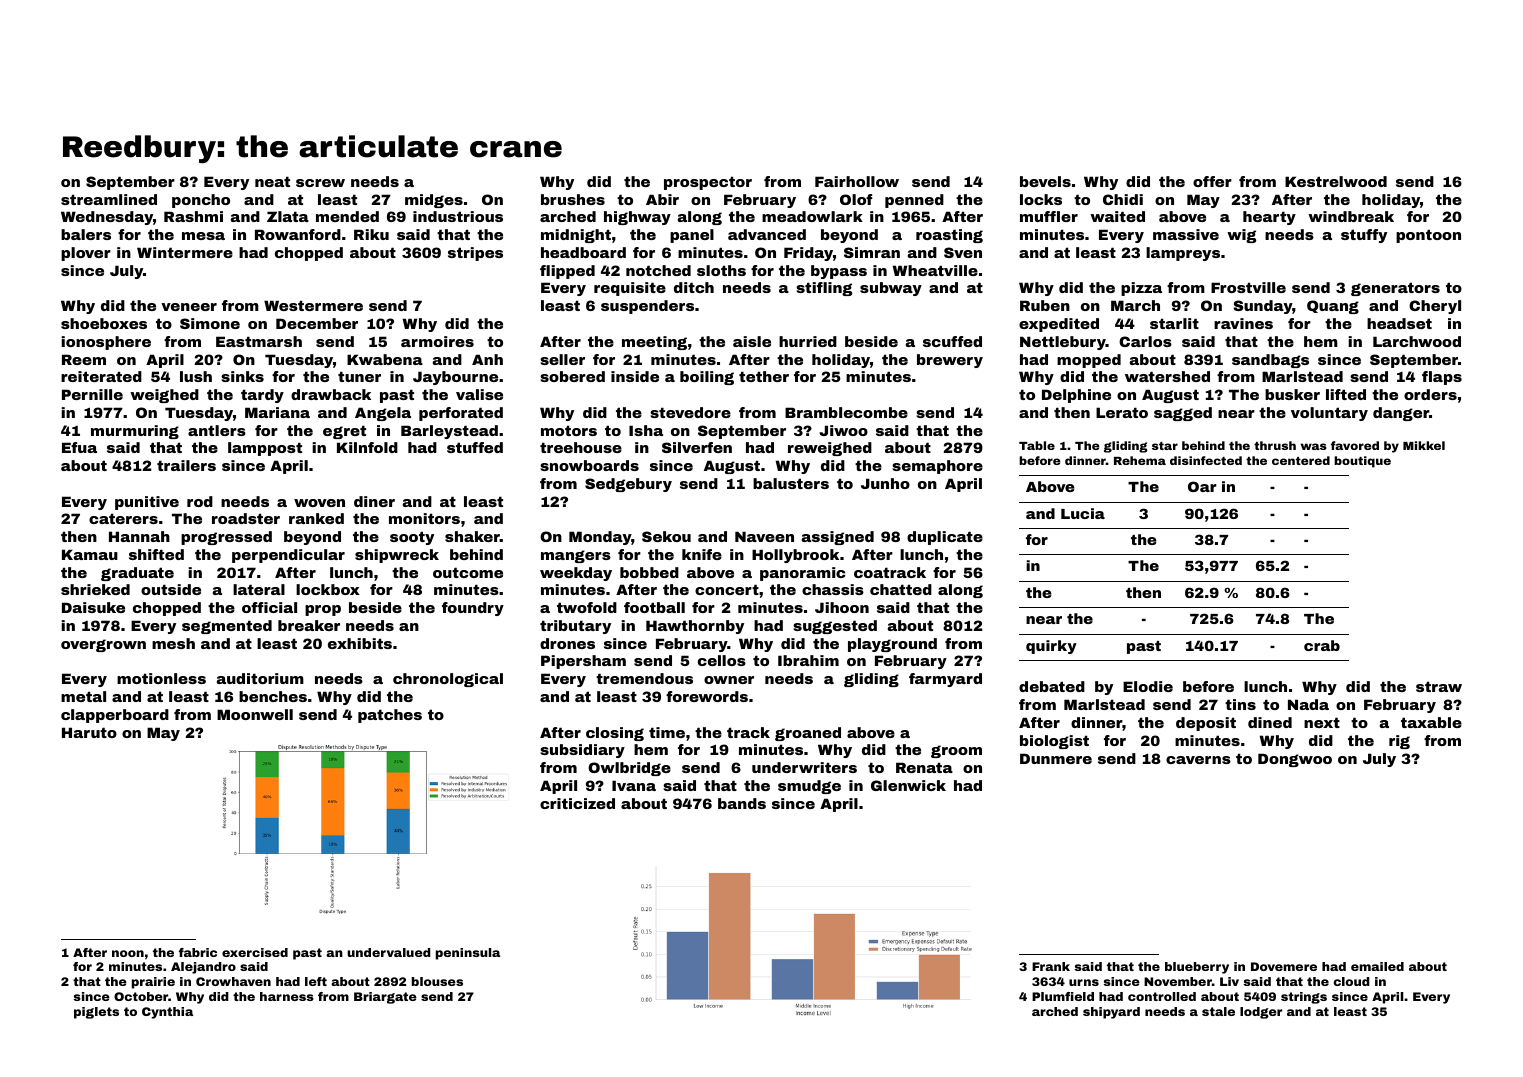 The width and height of the page is (1523, 1077). I want to click on Lucia, so click(1083, 513).
